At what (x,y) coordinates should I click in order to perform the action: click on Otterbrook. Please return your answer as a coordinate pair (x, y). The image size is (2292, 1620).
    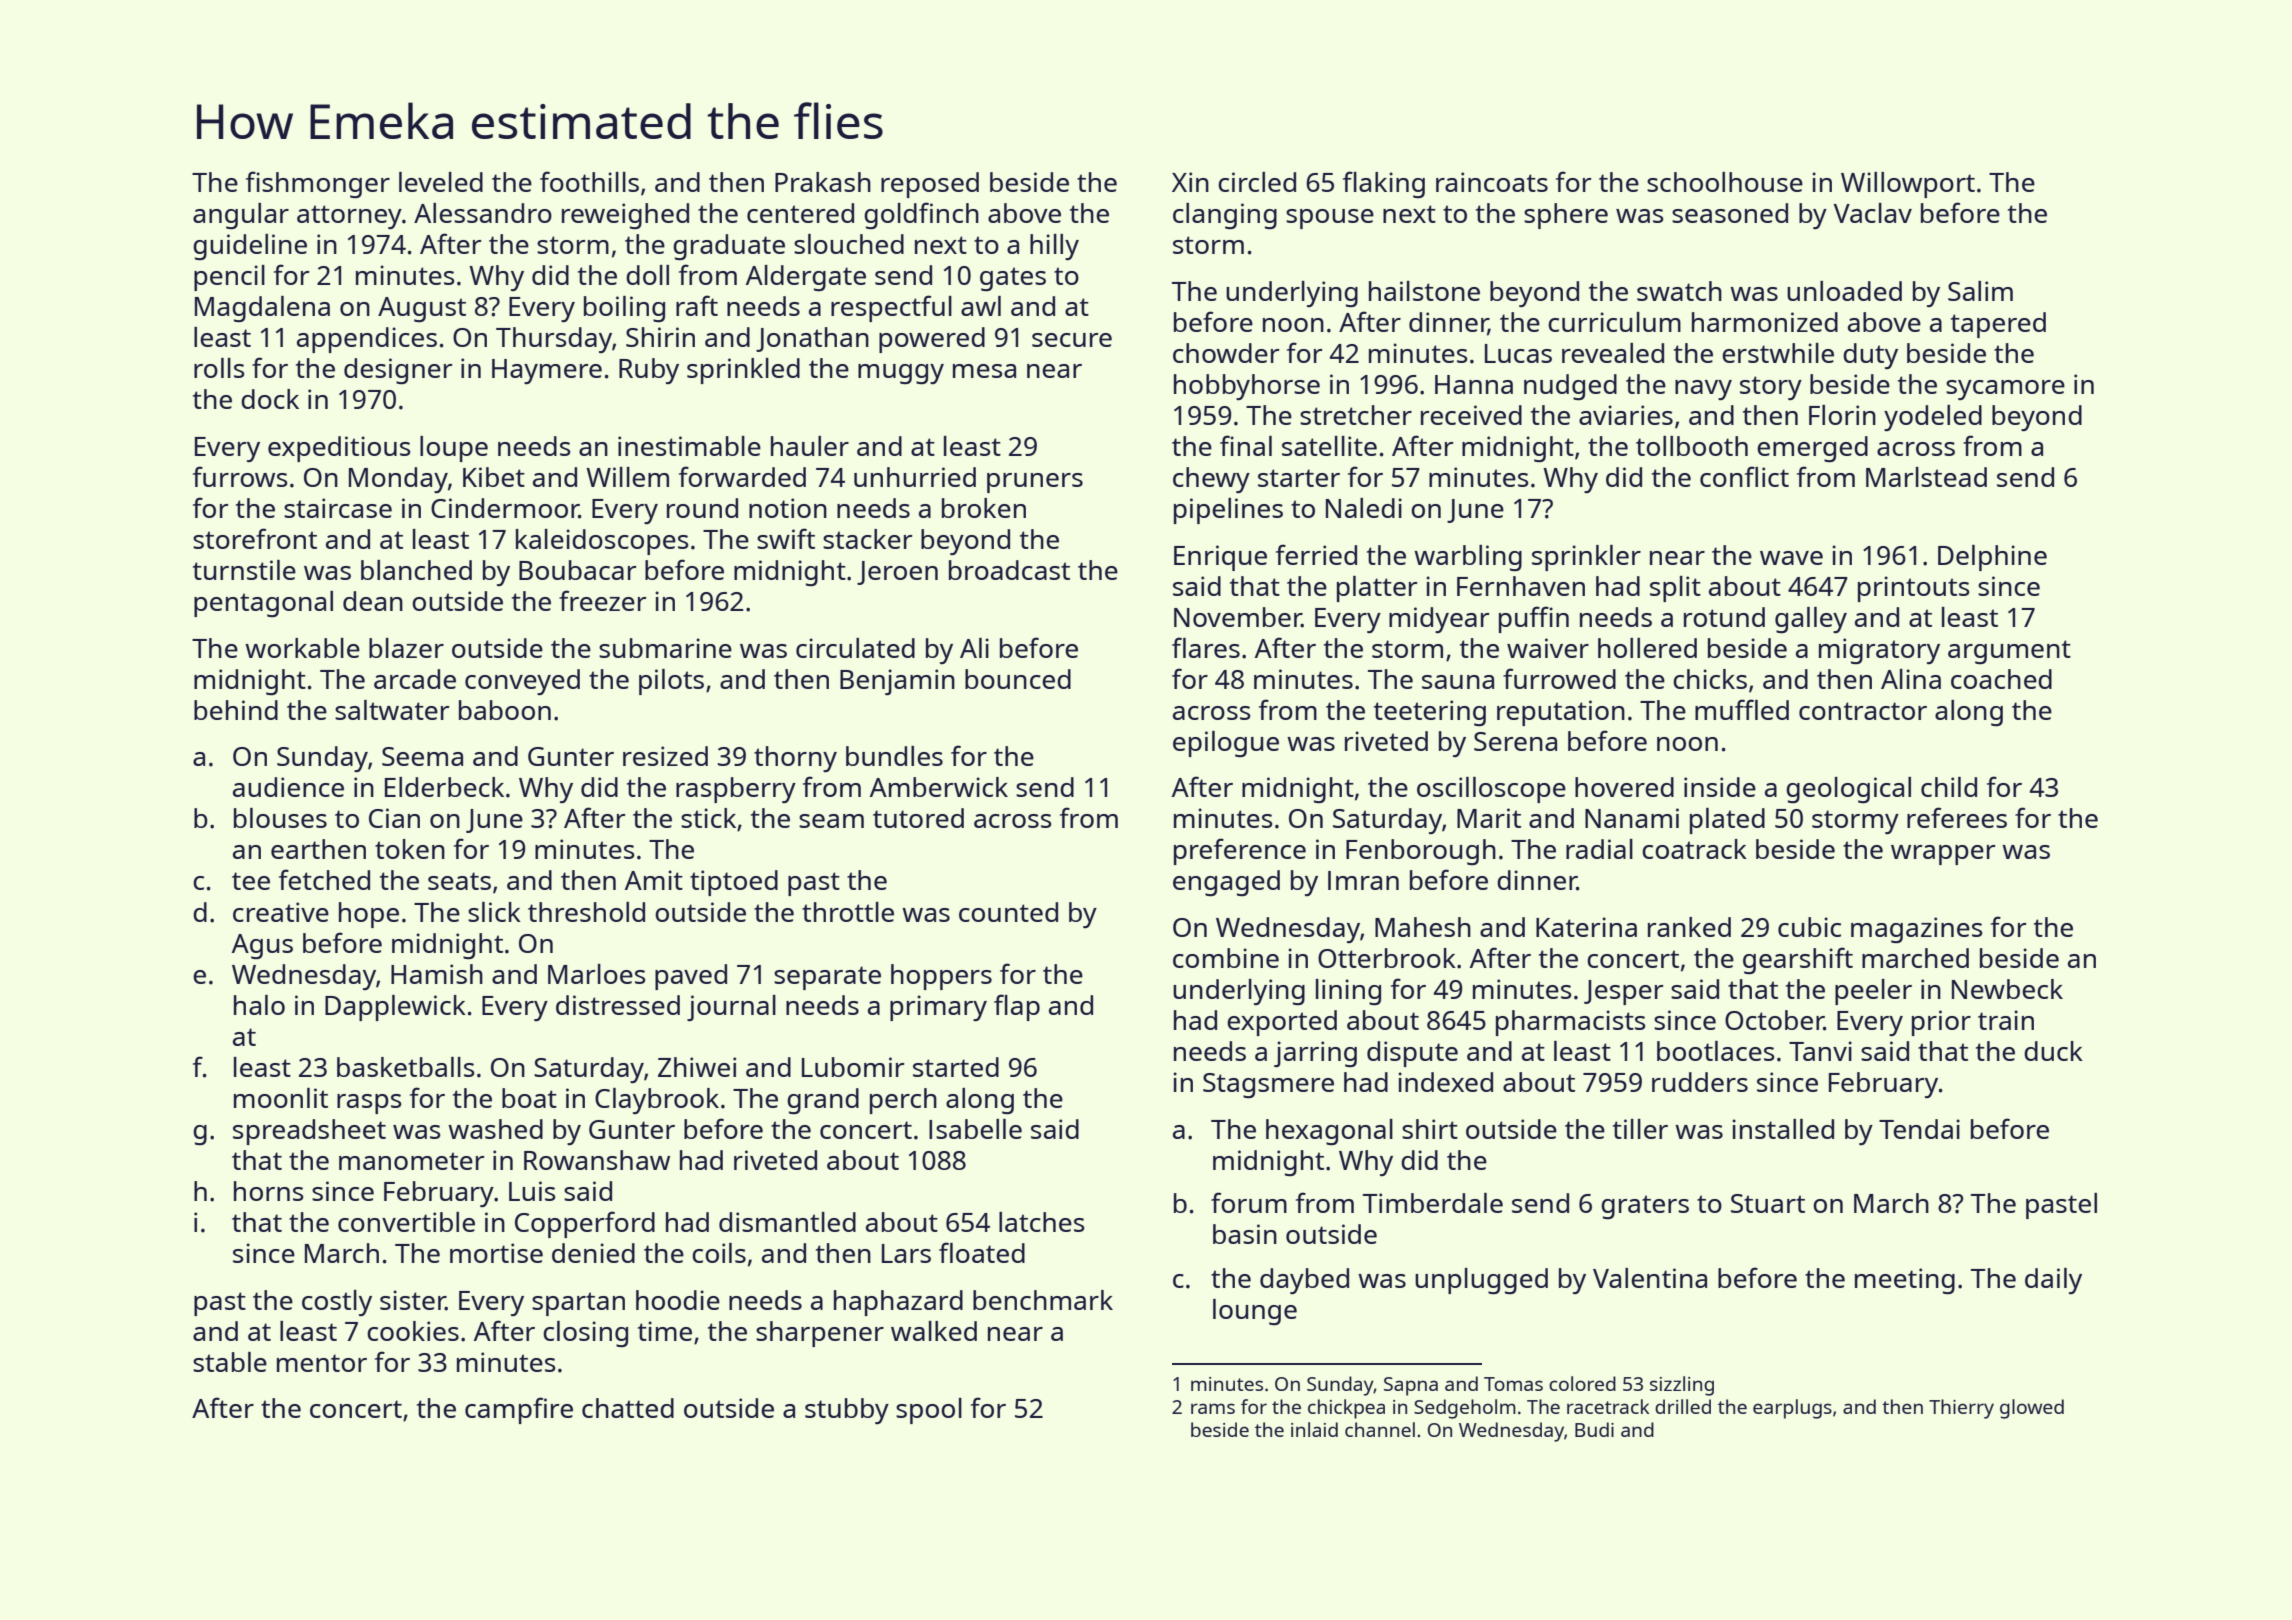
    Looking at the image, I should click on (1387, 958).
